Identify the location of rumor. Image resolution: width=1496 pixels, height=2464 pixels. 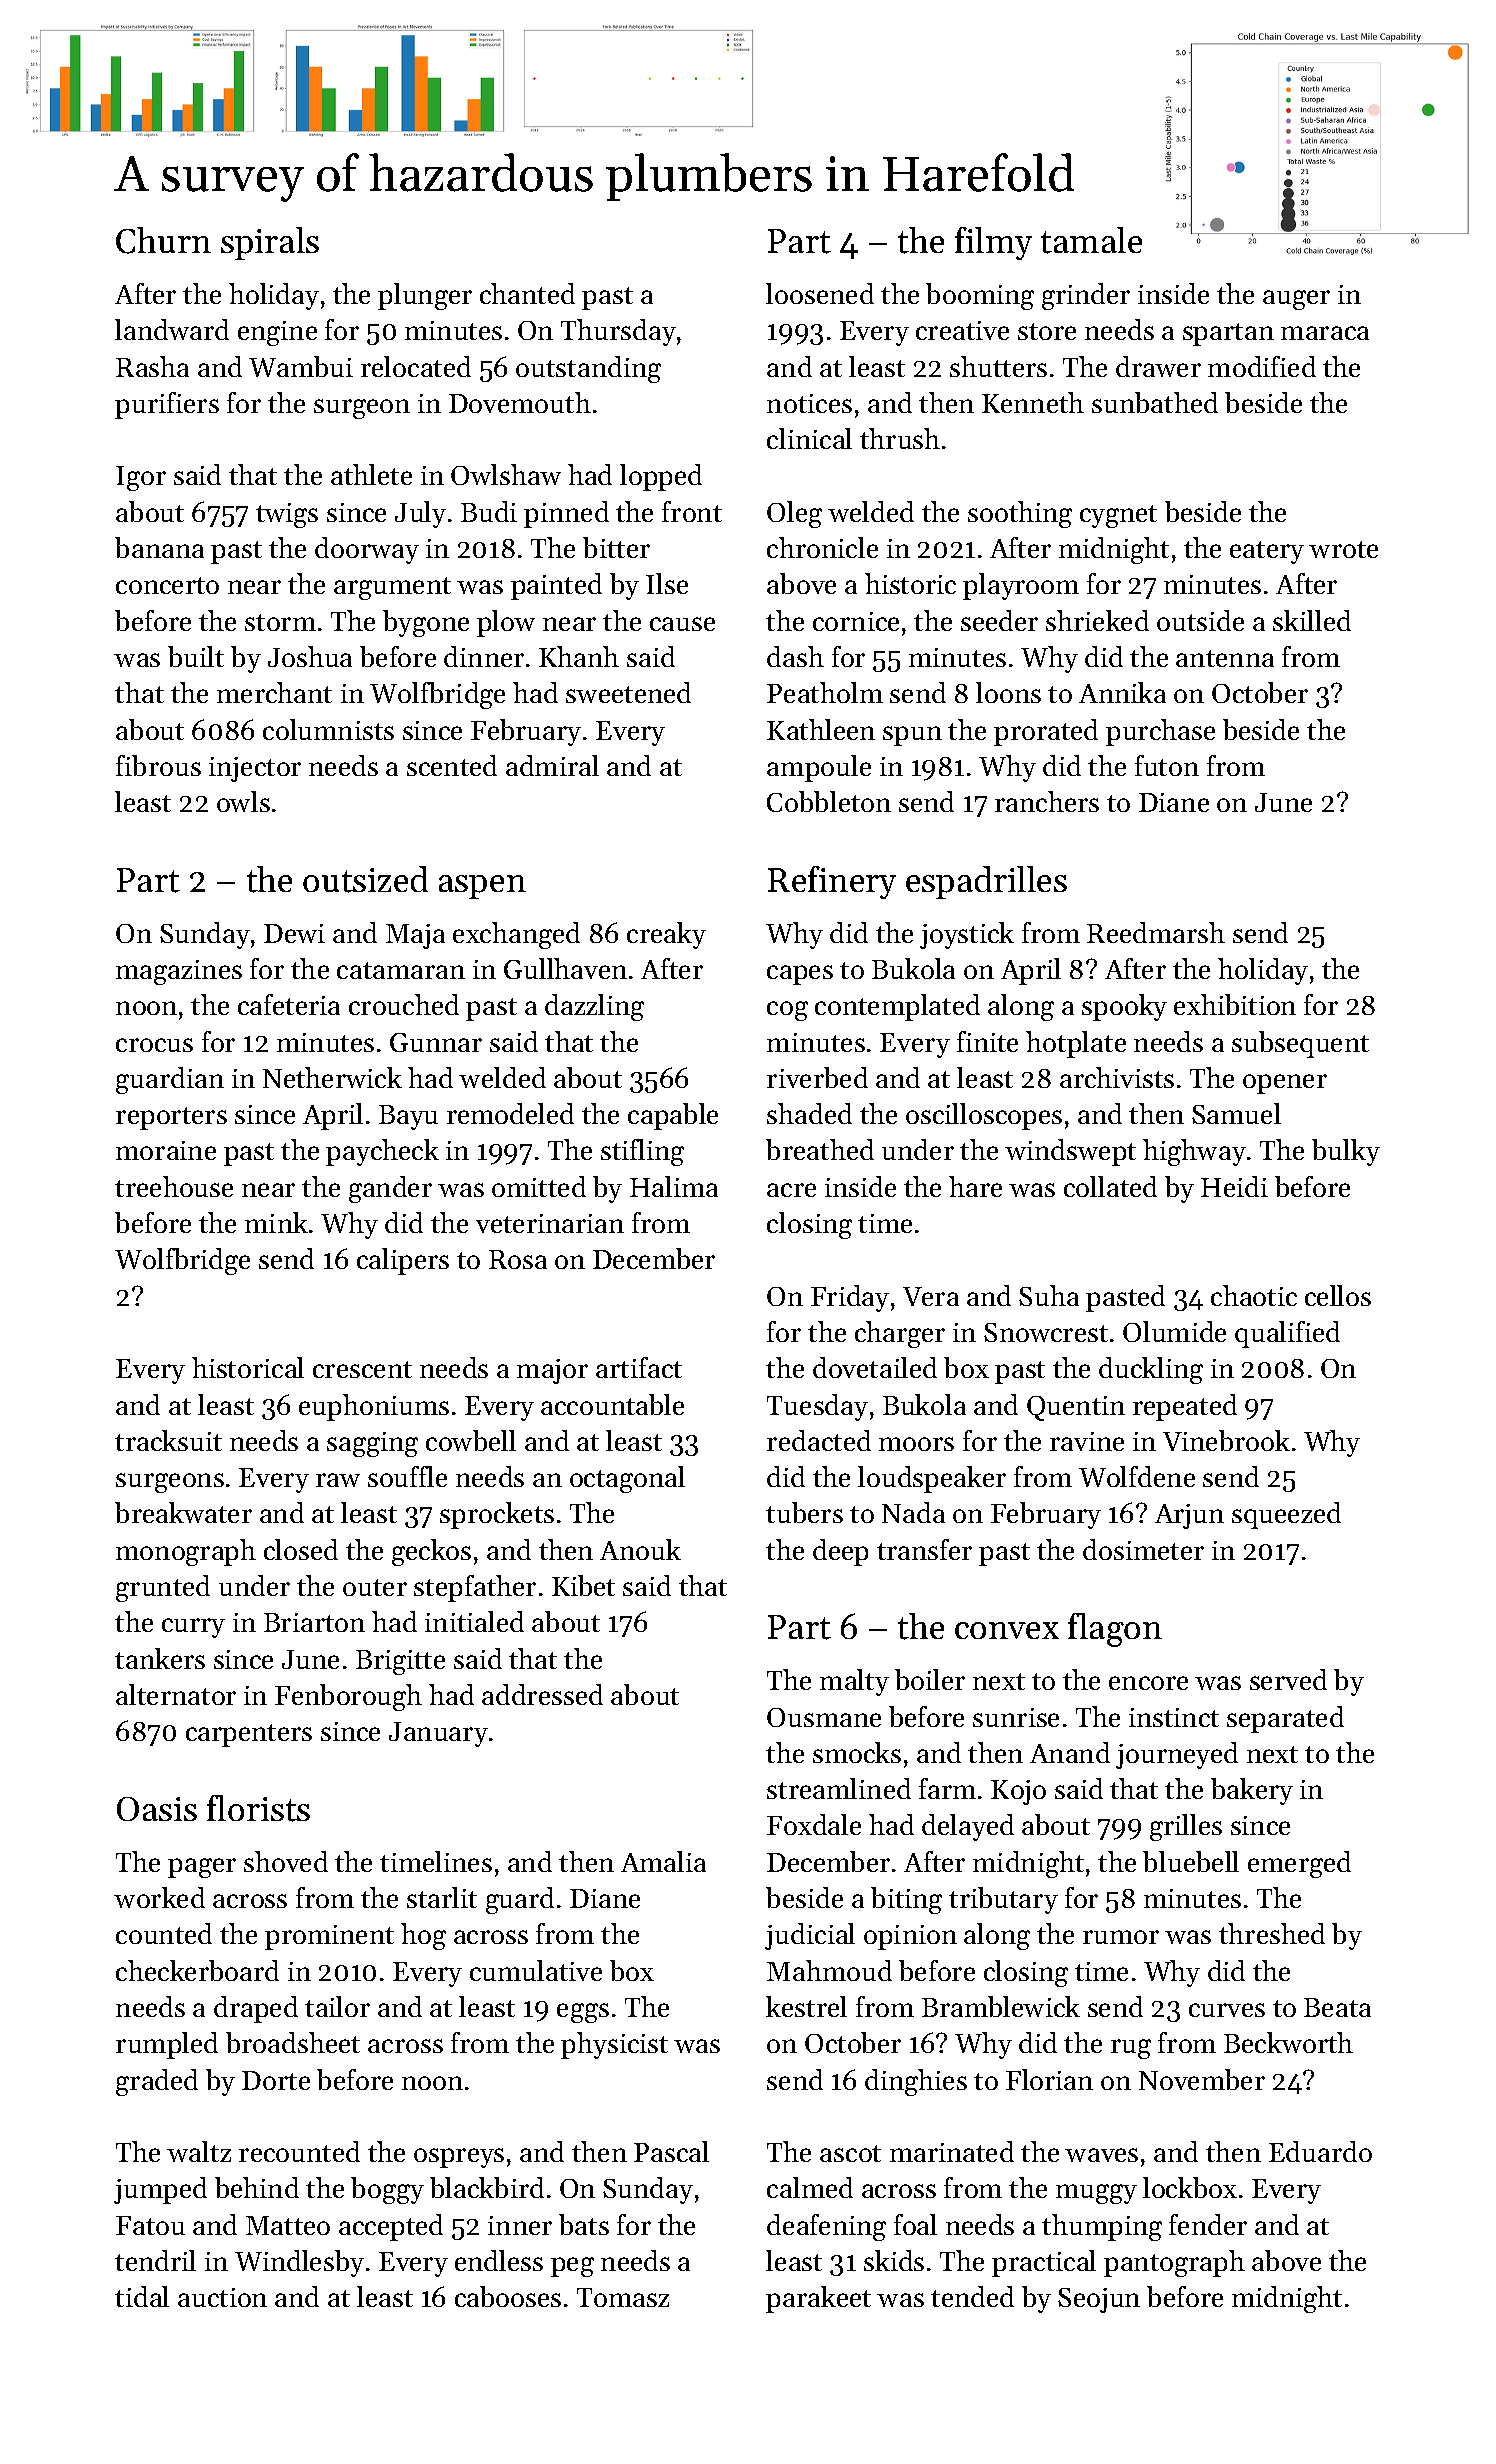
(1121, 1937).
